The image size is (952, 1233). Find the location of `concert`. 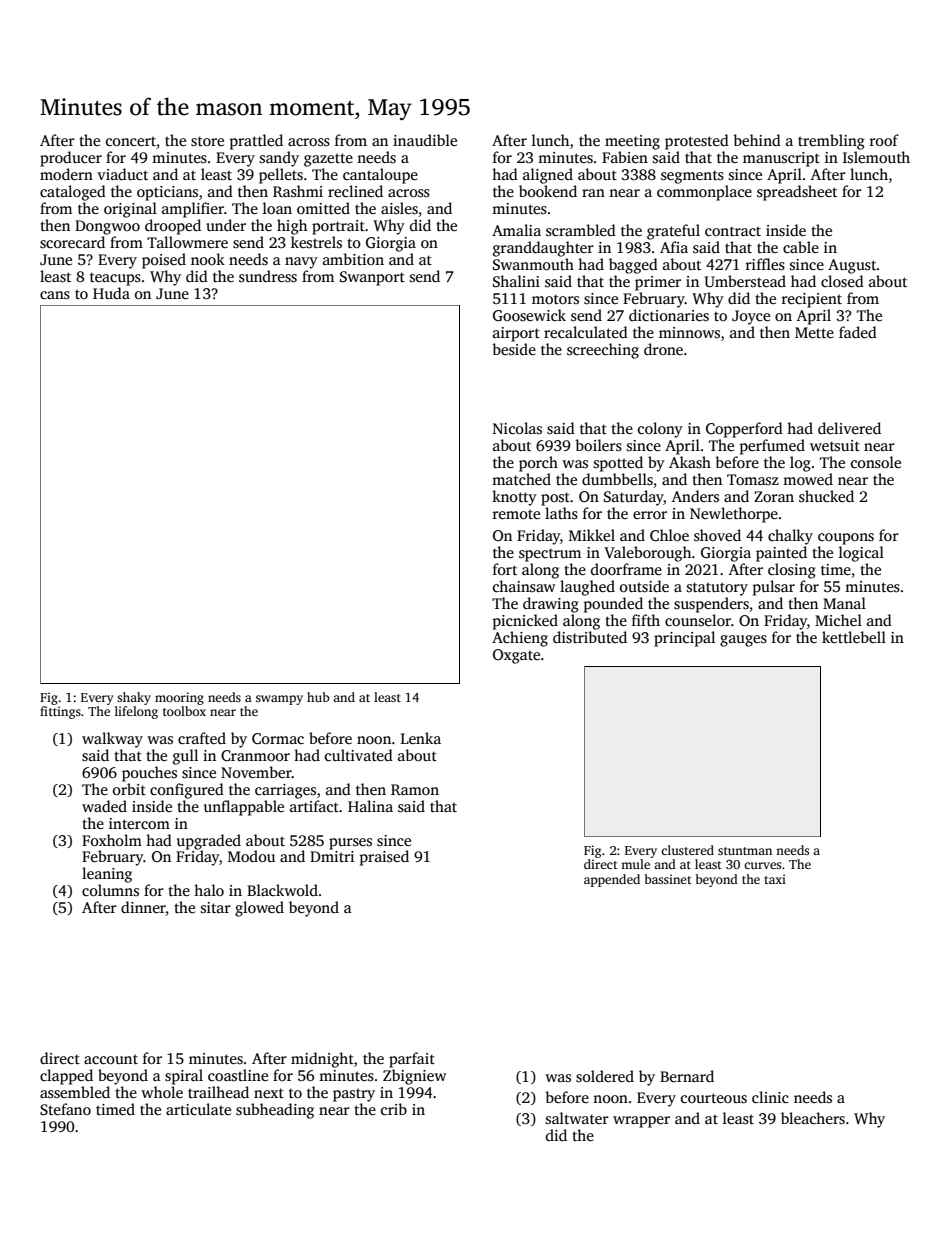

concert is located at coordinates (131, 141).
